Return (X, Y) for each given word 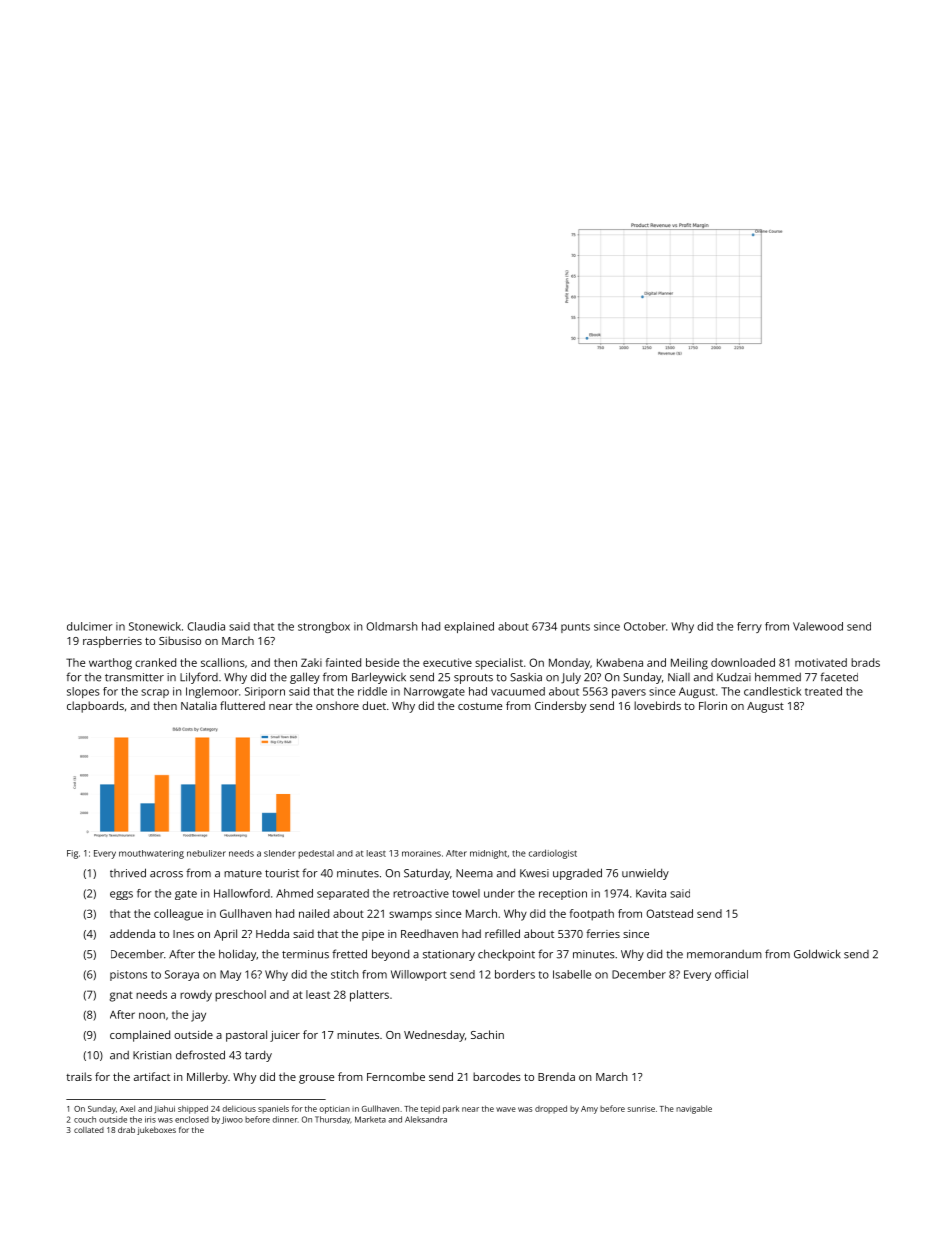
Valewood (818, 626)
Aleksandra (426, 1119)
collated (89, 1130)
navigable (694, 1109)
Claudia (206, 626)
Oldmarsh (392, 626)
